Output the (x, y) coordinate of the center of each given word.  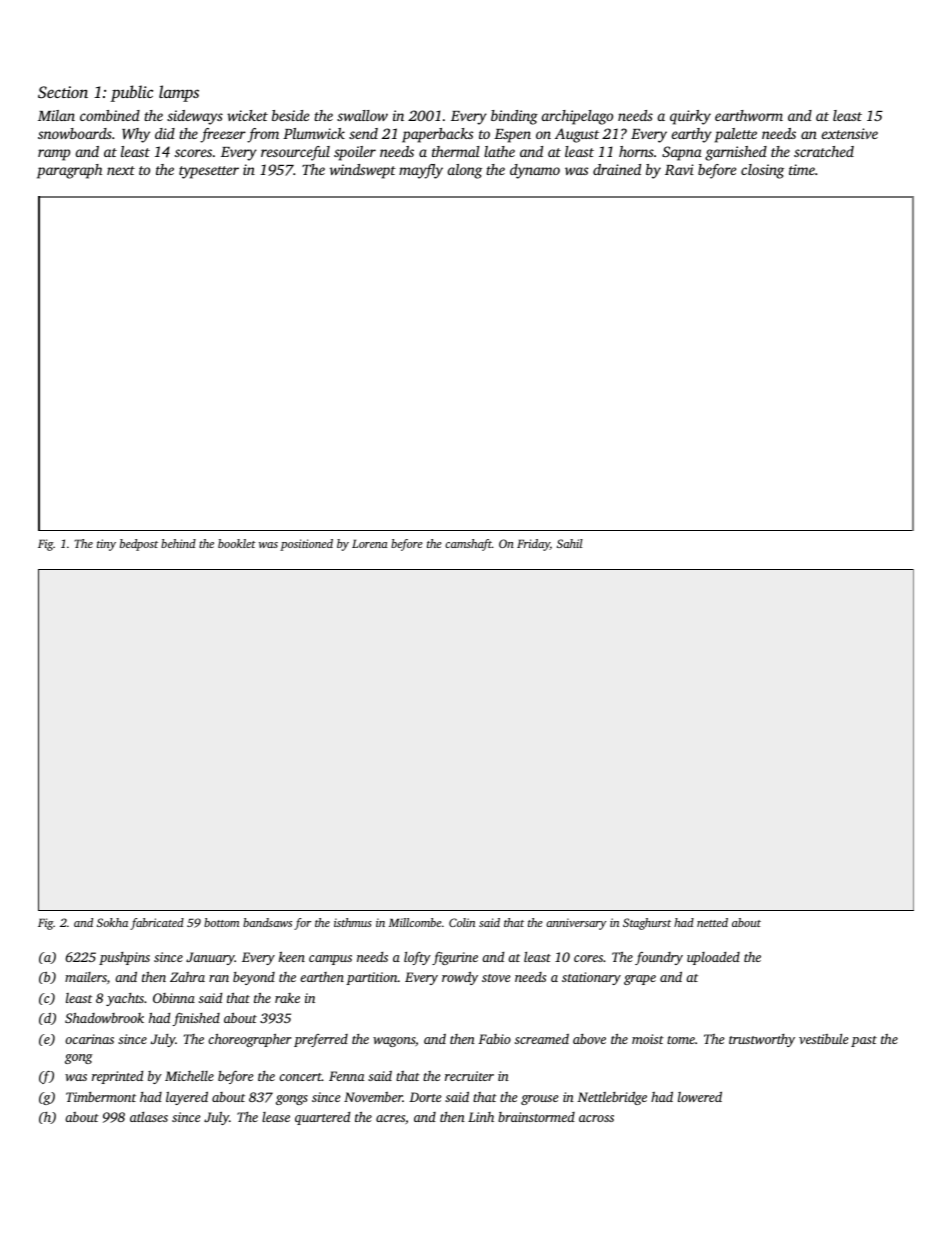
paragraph (69, 171)
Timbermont (101, 1097)
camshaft (468, 545)
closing (762, 171)
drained (617, 169)
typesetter (209, 172)
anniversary (576, 924)
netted (712, 922)
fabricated (157, 924)
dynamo (535, 171)
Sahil (570, 543)
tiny (106, 545)
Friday (533, 545)
